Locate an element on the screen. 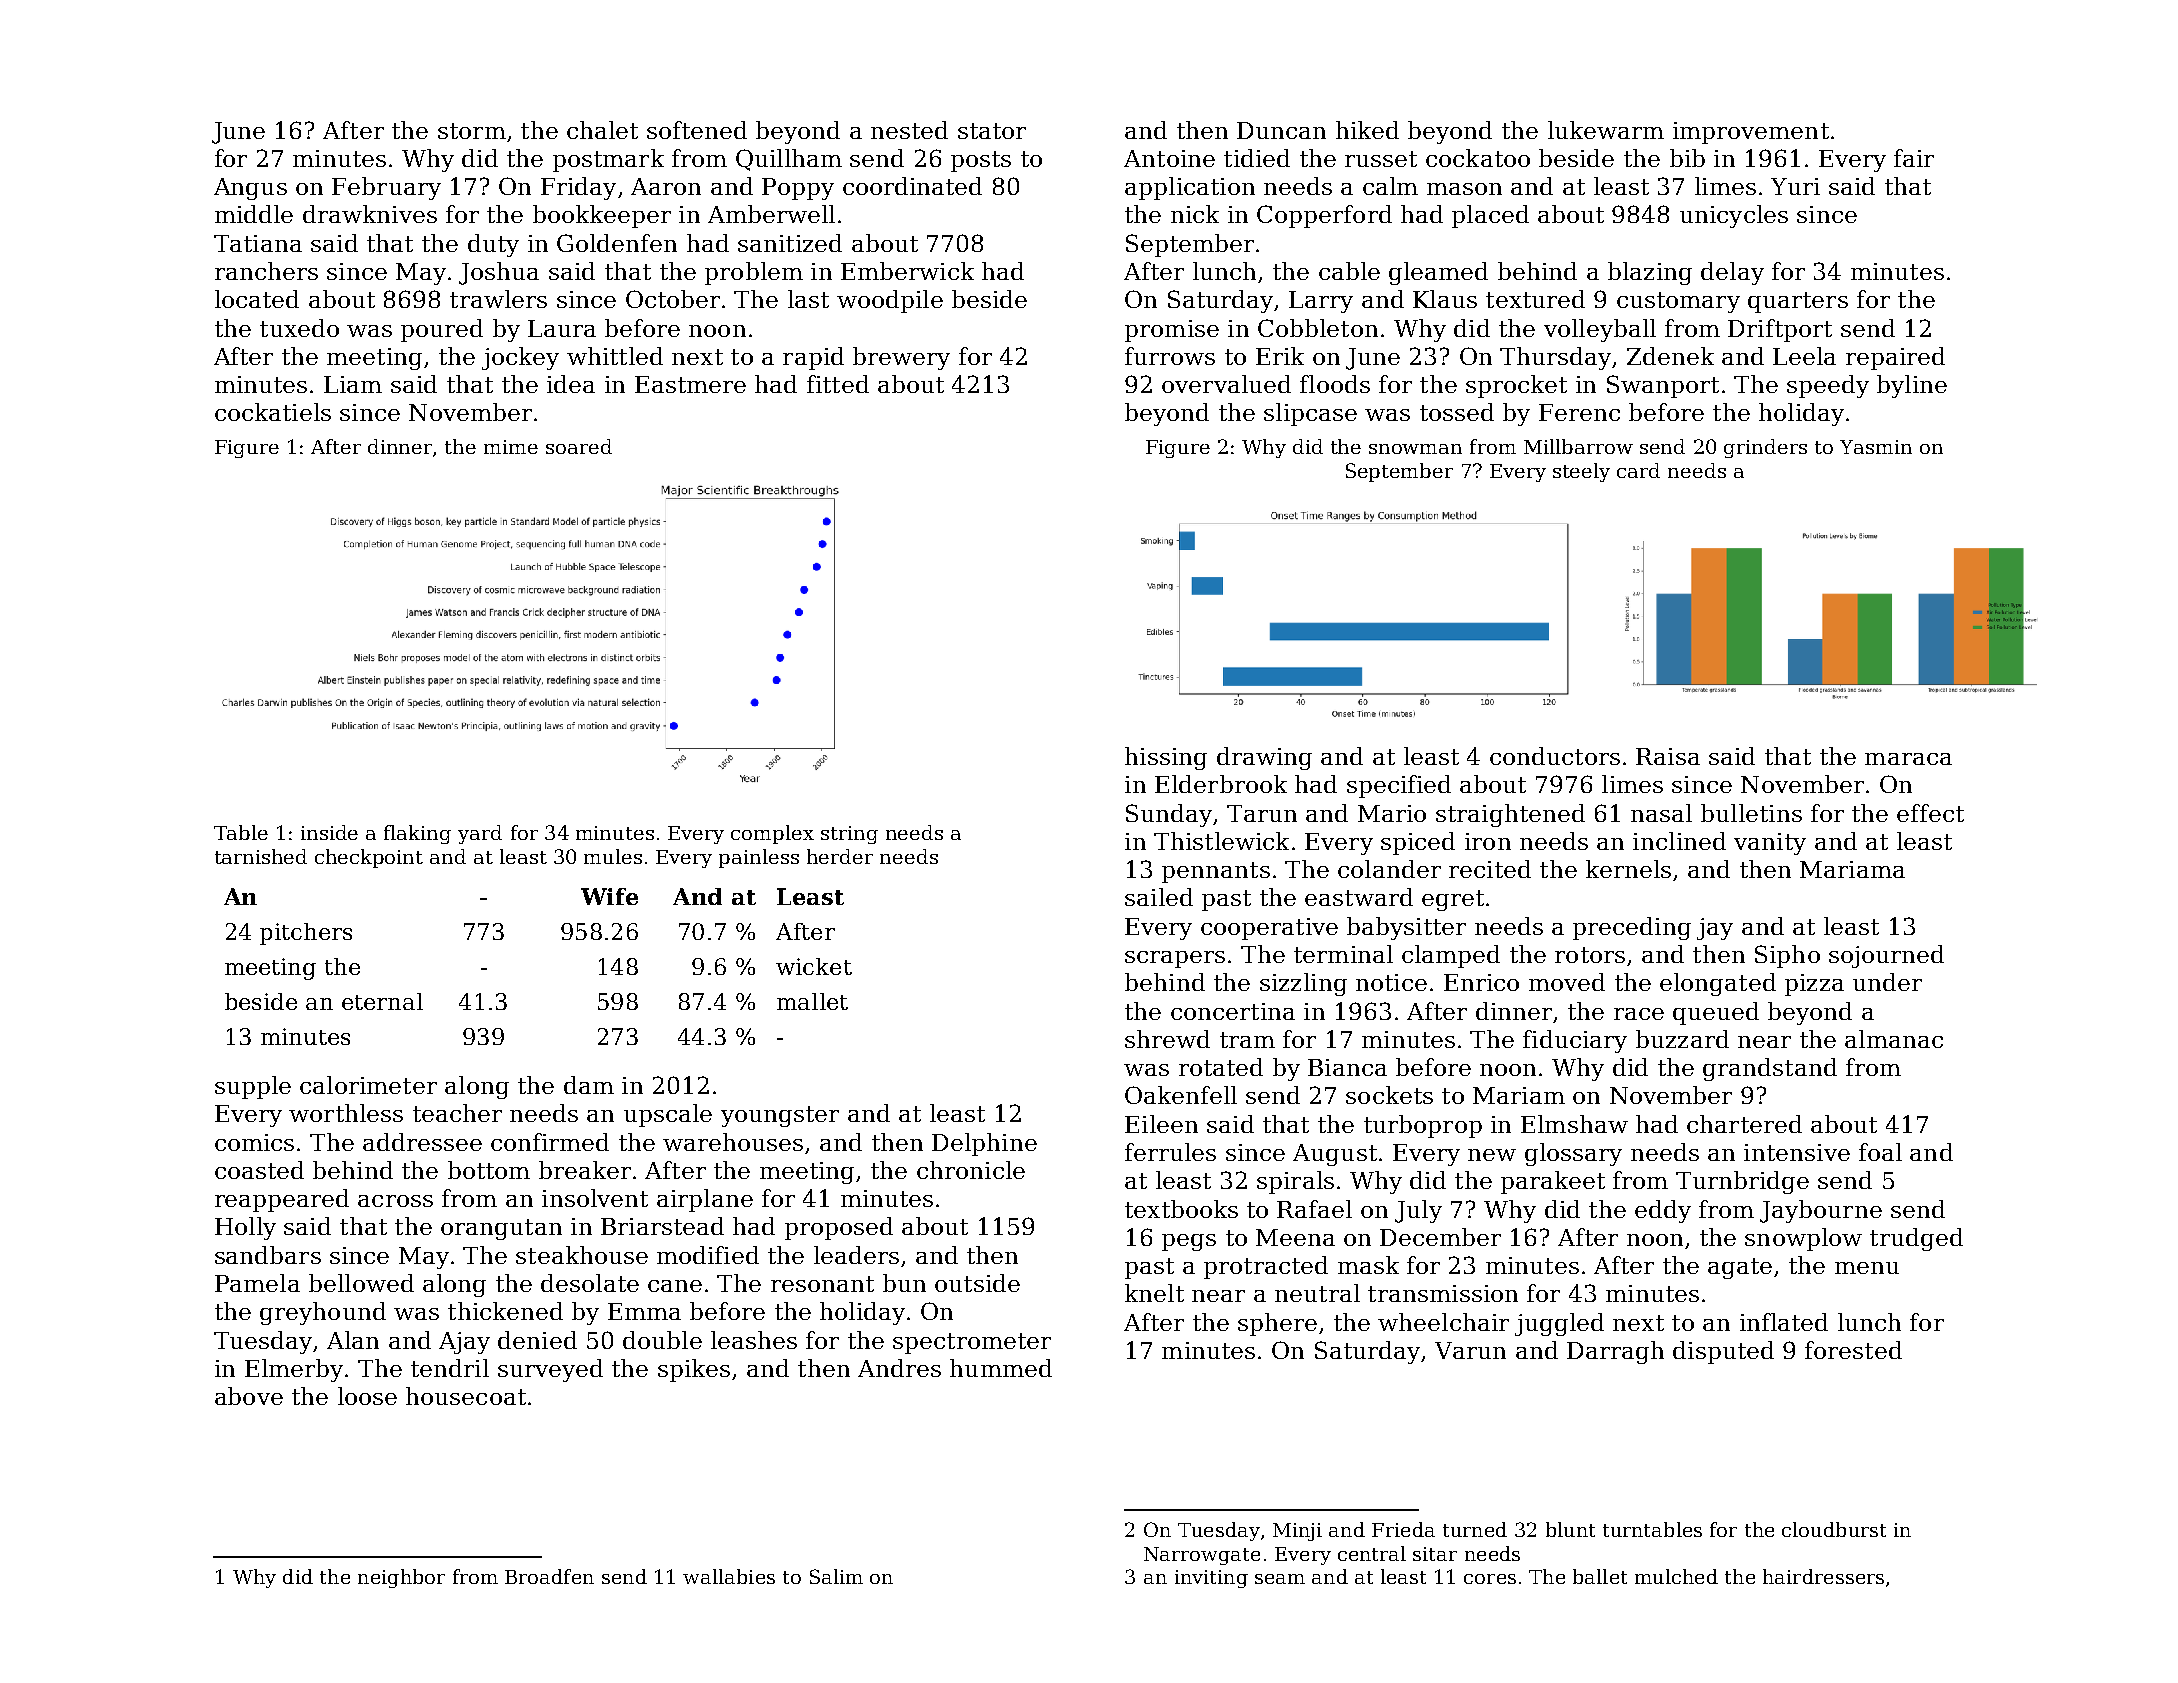 The height and width of the screenshot is (1683, 2178). Yasmin is located at coordinates (1876, 447).
